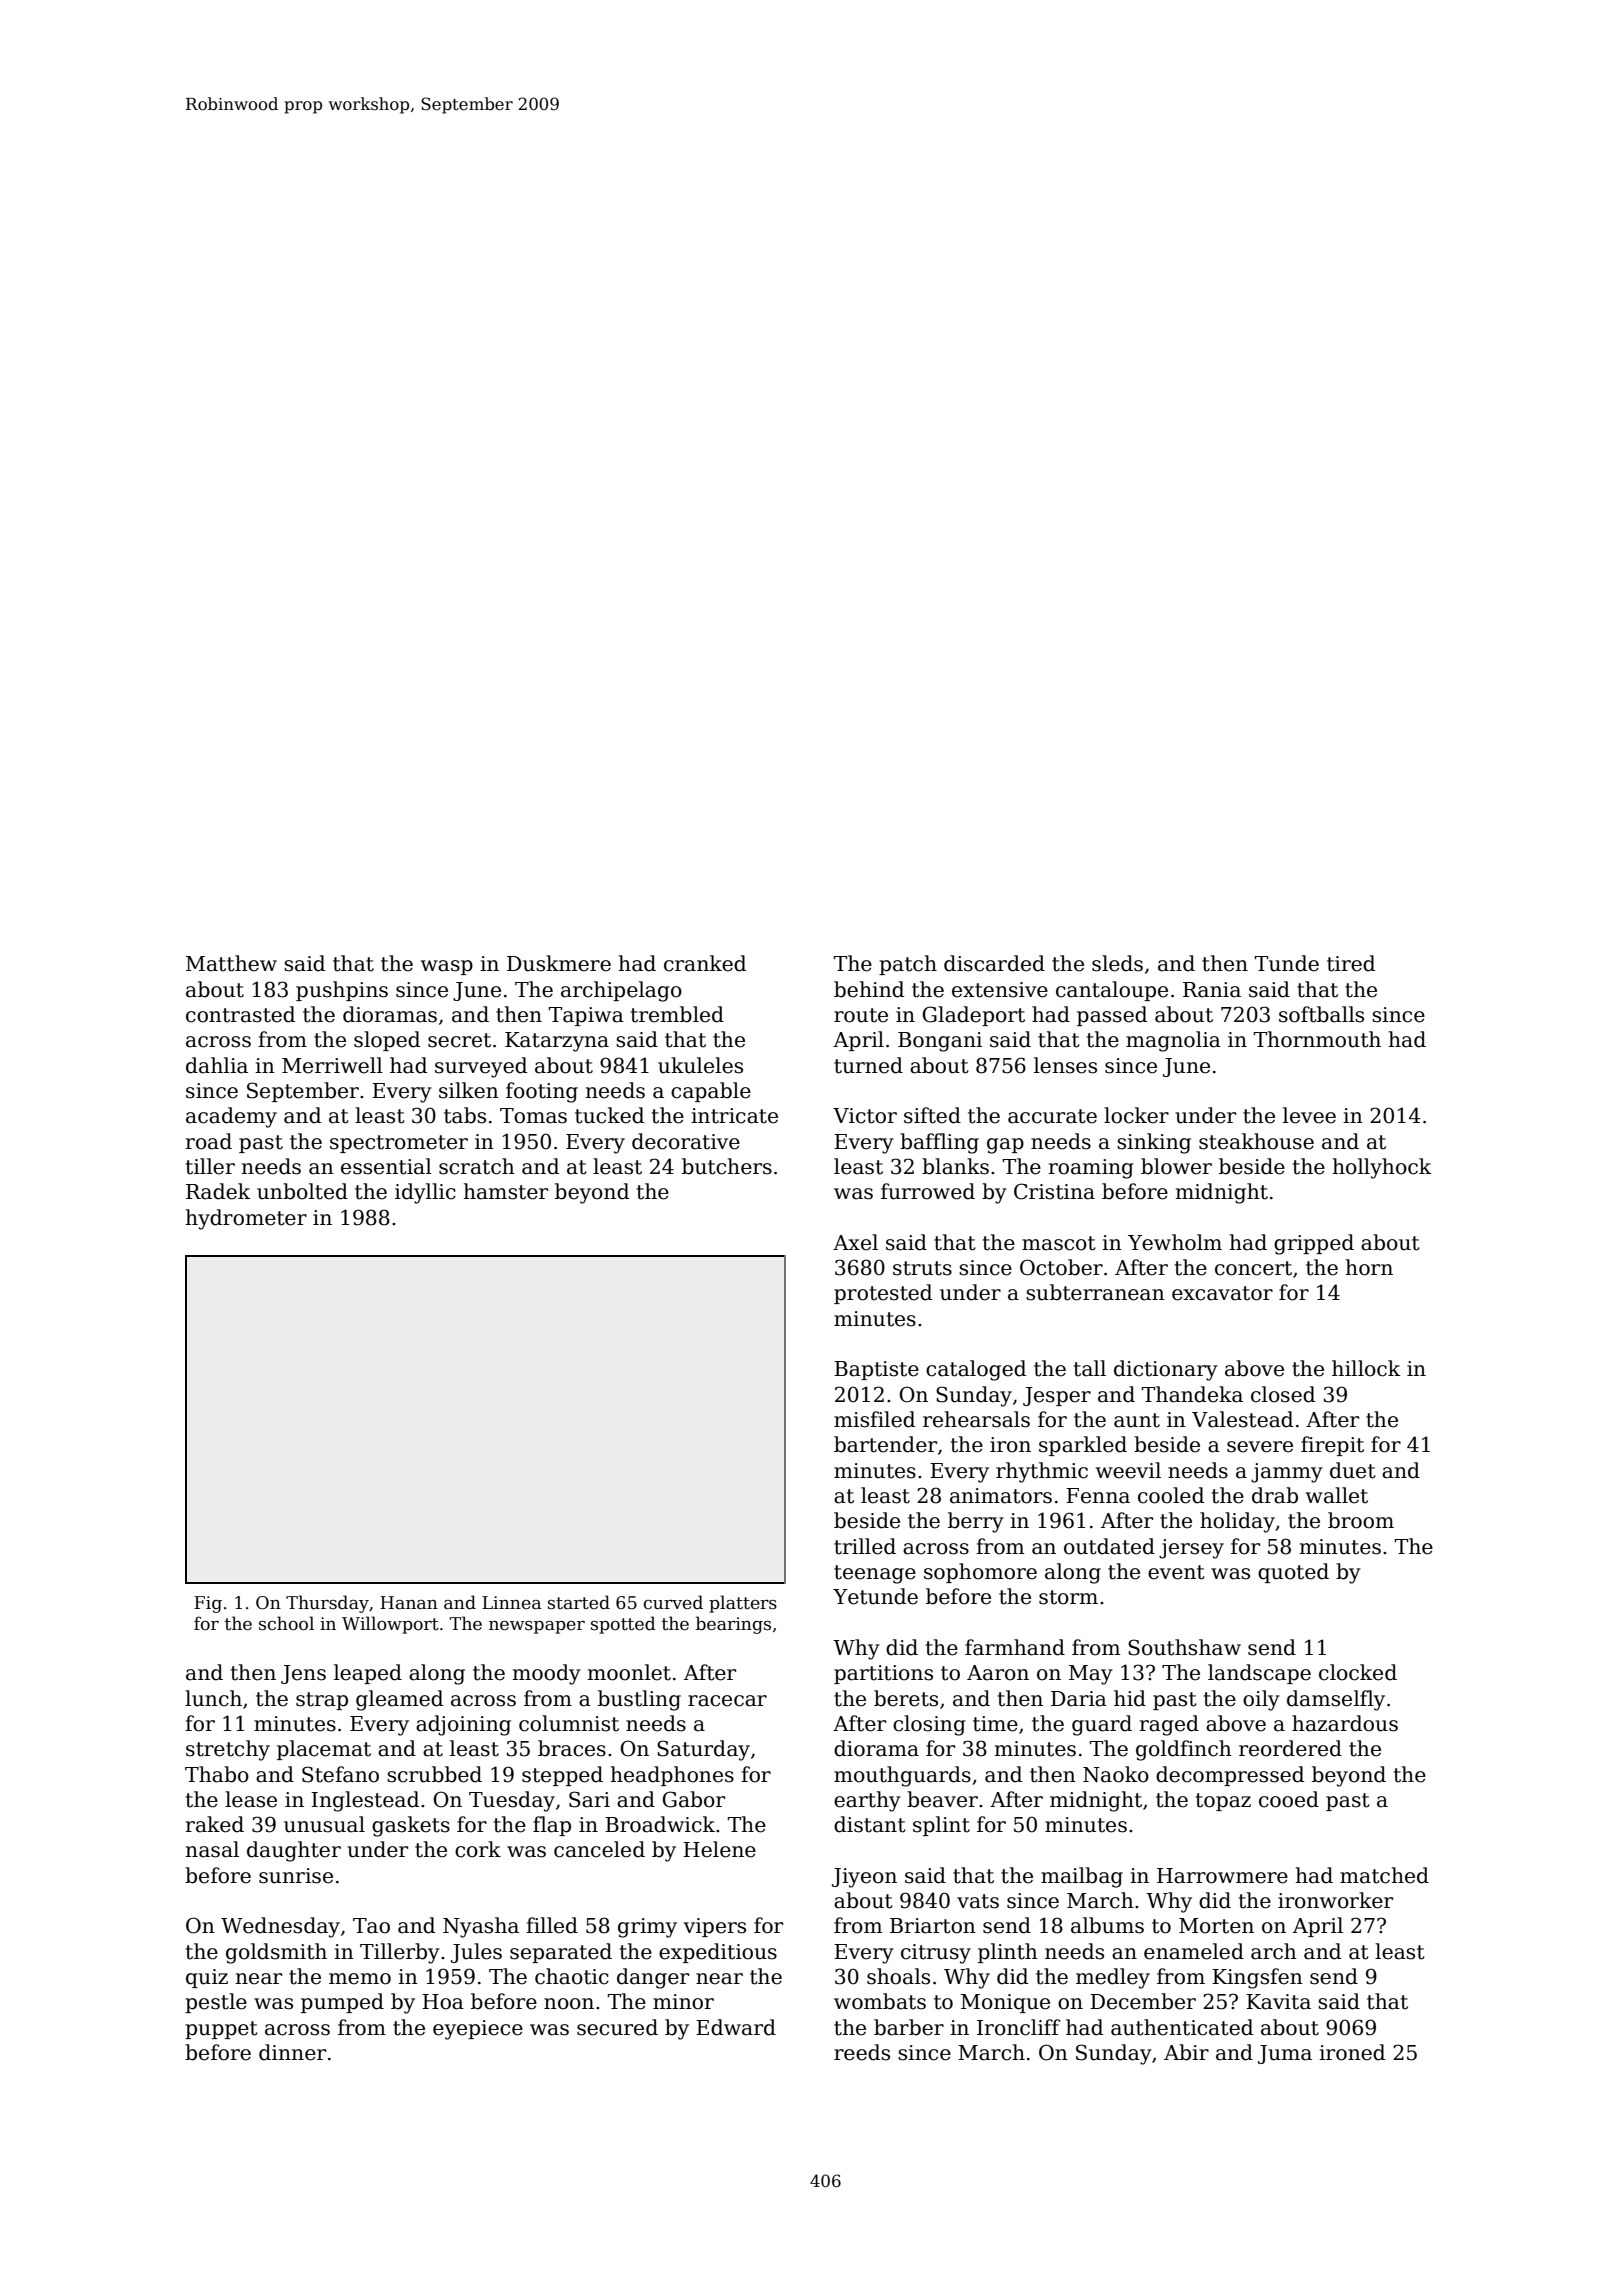  Describe the element at coordinates (1321, 1014) in the screenshot. I see `softballs` at that location.
